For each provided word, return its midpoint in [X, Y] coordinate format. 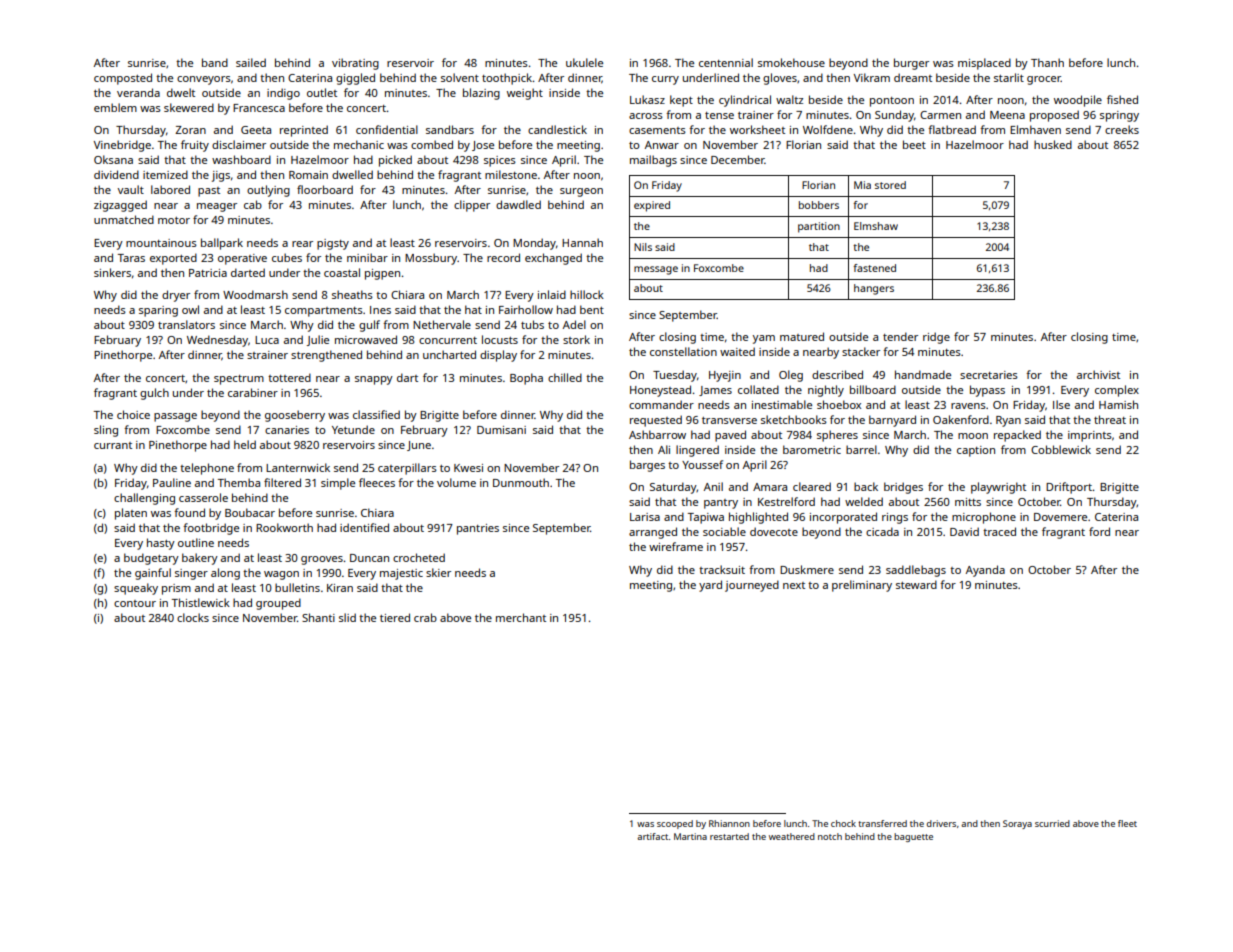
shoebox [839, 404]
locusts [500, 339]
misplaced [984, 64]
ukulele [584, 62]
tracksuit [722, 569]
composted [123, 79]
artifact [653, 836]
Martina [690, 836]
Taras [131, 258]
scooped [675, 824]
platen [131, 514]
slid [347, 617]
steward [916, 584]
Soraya [1017, 824]
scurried [1052, 823]
